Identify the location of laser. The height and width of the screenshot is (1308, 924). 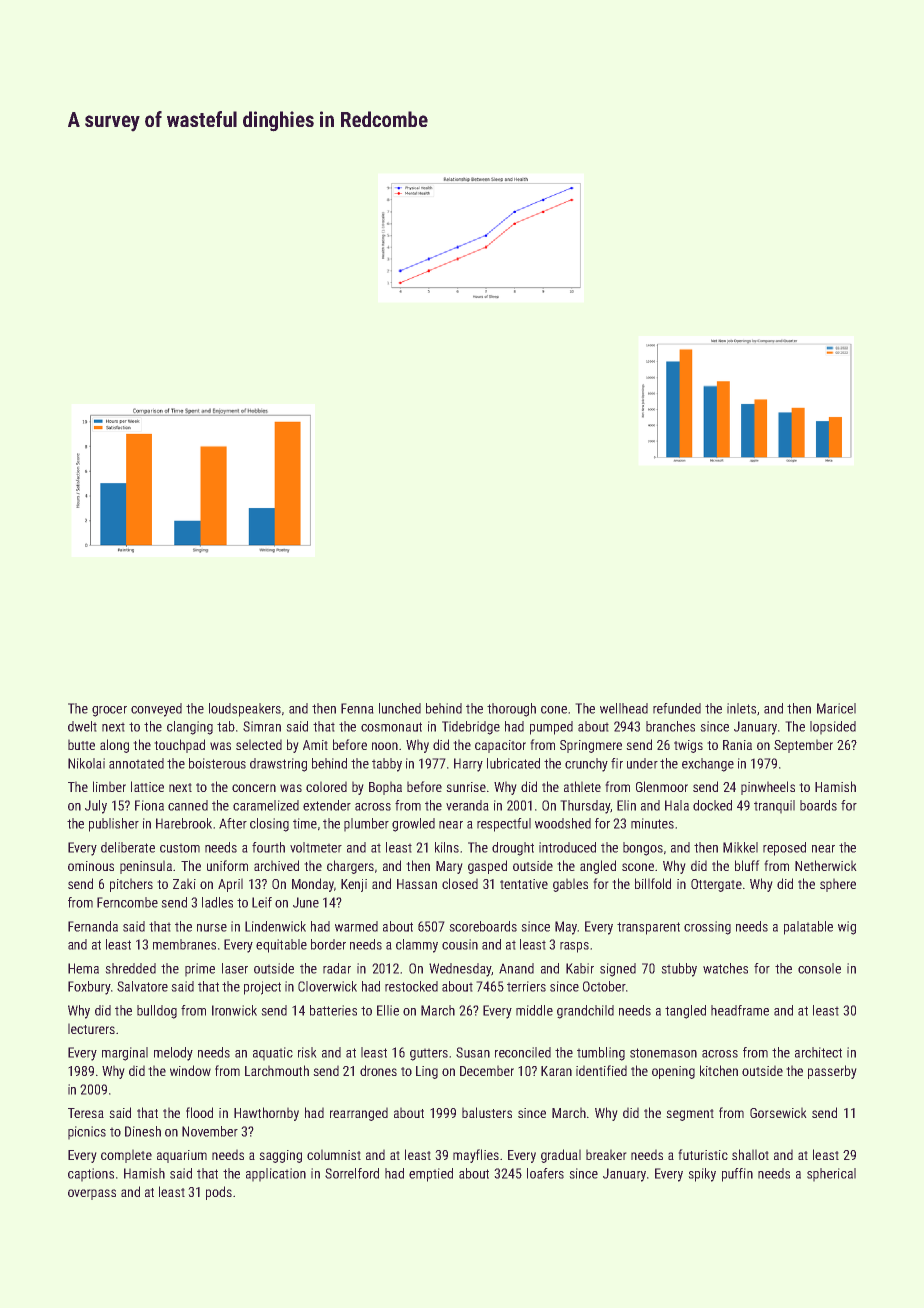
(235, 968).
